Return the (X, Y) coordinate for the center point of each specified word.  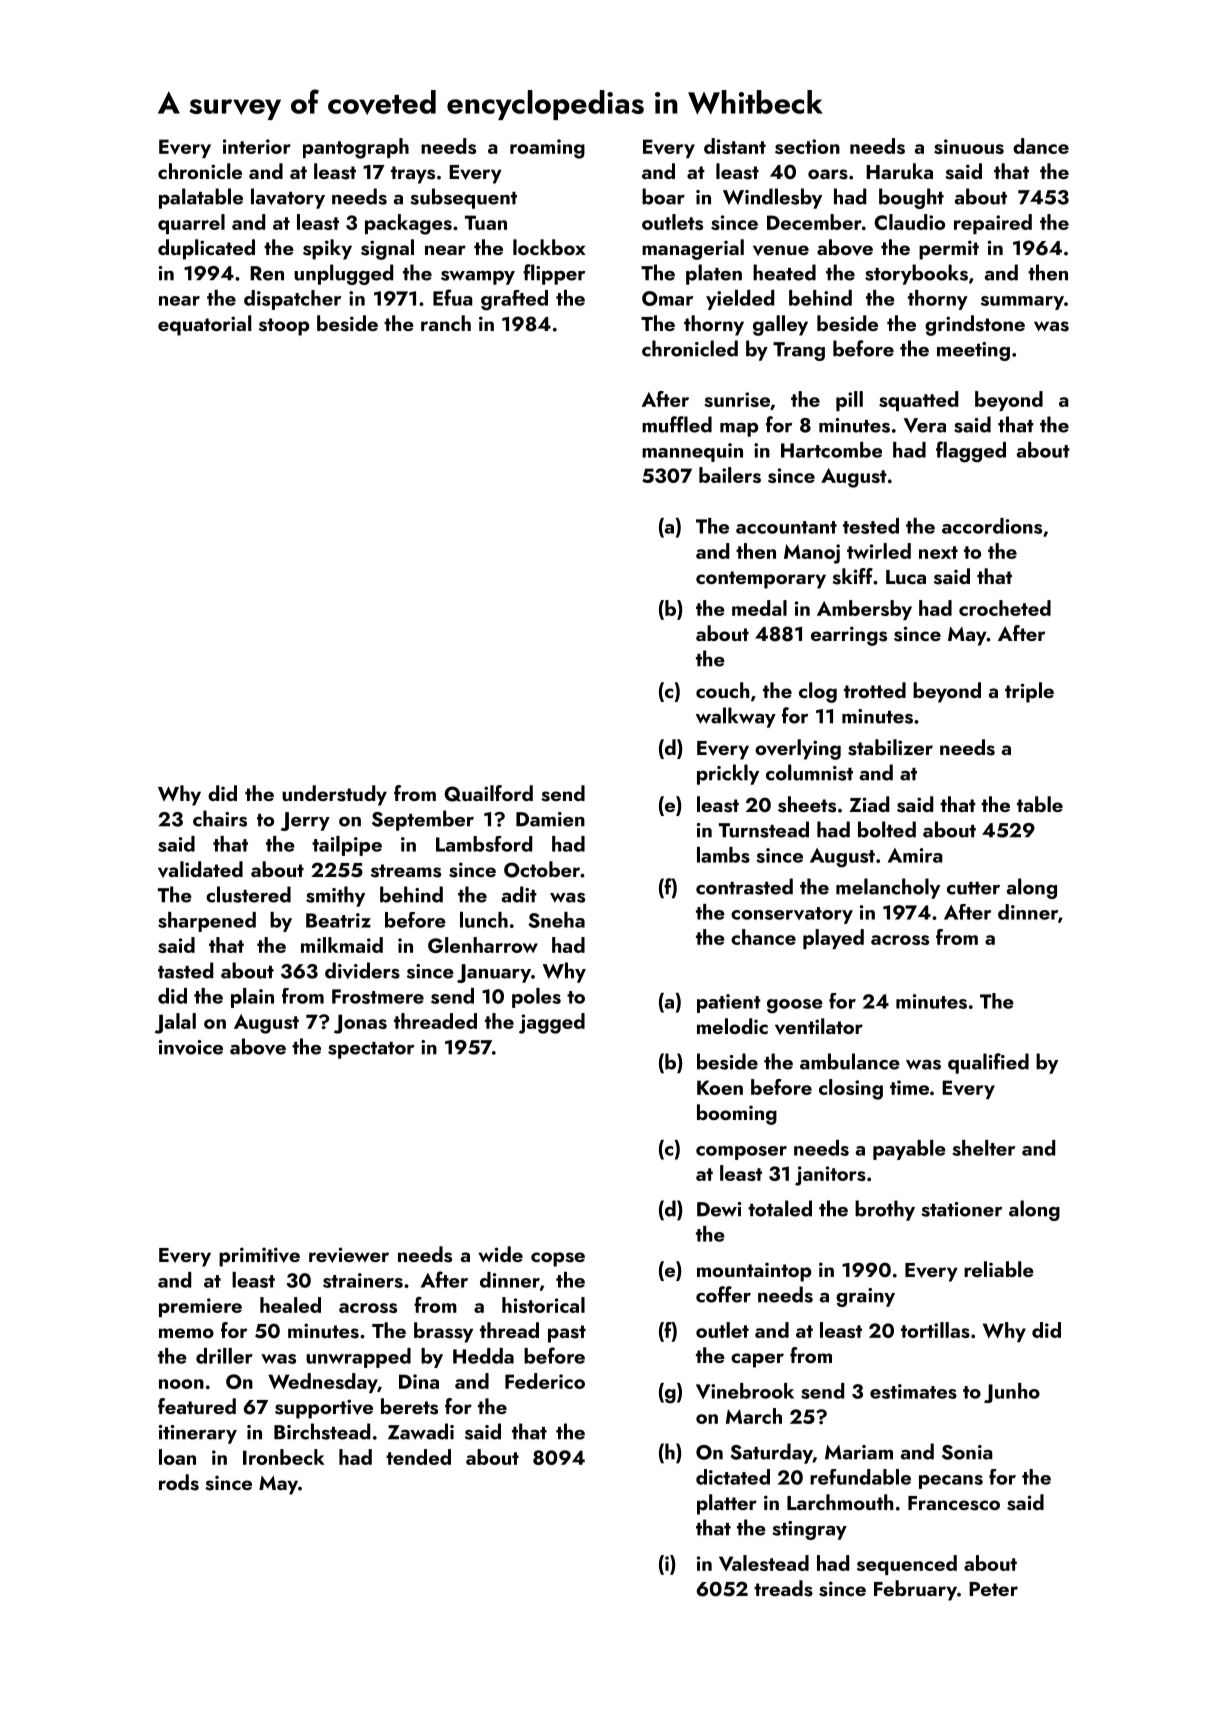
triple (1029, 692)
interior (257, 146)
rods (179, 1482)
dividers (362, 970)
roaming (547, 149)
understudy (334, 795)
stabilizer (890, 747)
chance (763, 937)
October (542, 869)
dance (1041, 146)
